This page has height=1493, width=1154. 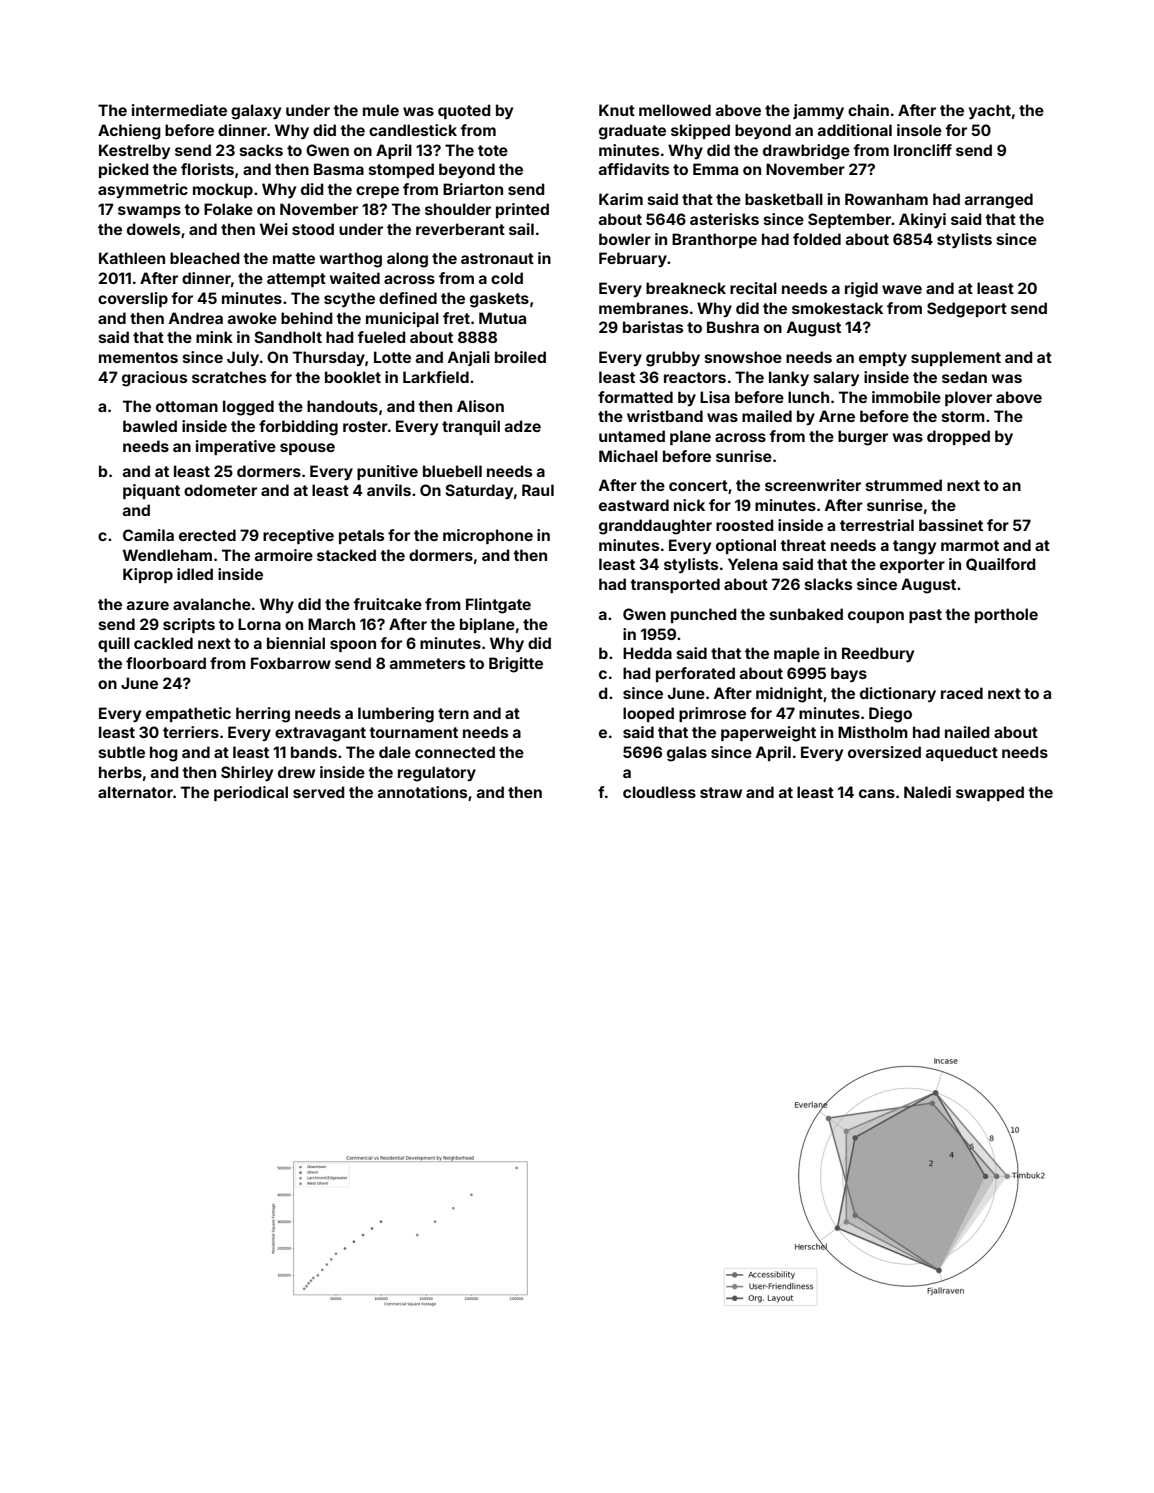 I want to click on supplement, so click(x=956, y=358).
